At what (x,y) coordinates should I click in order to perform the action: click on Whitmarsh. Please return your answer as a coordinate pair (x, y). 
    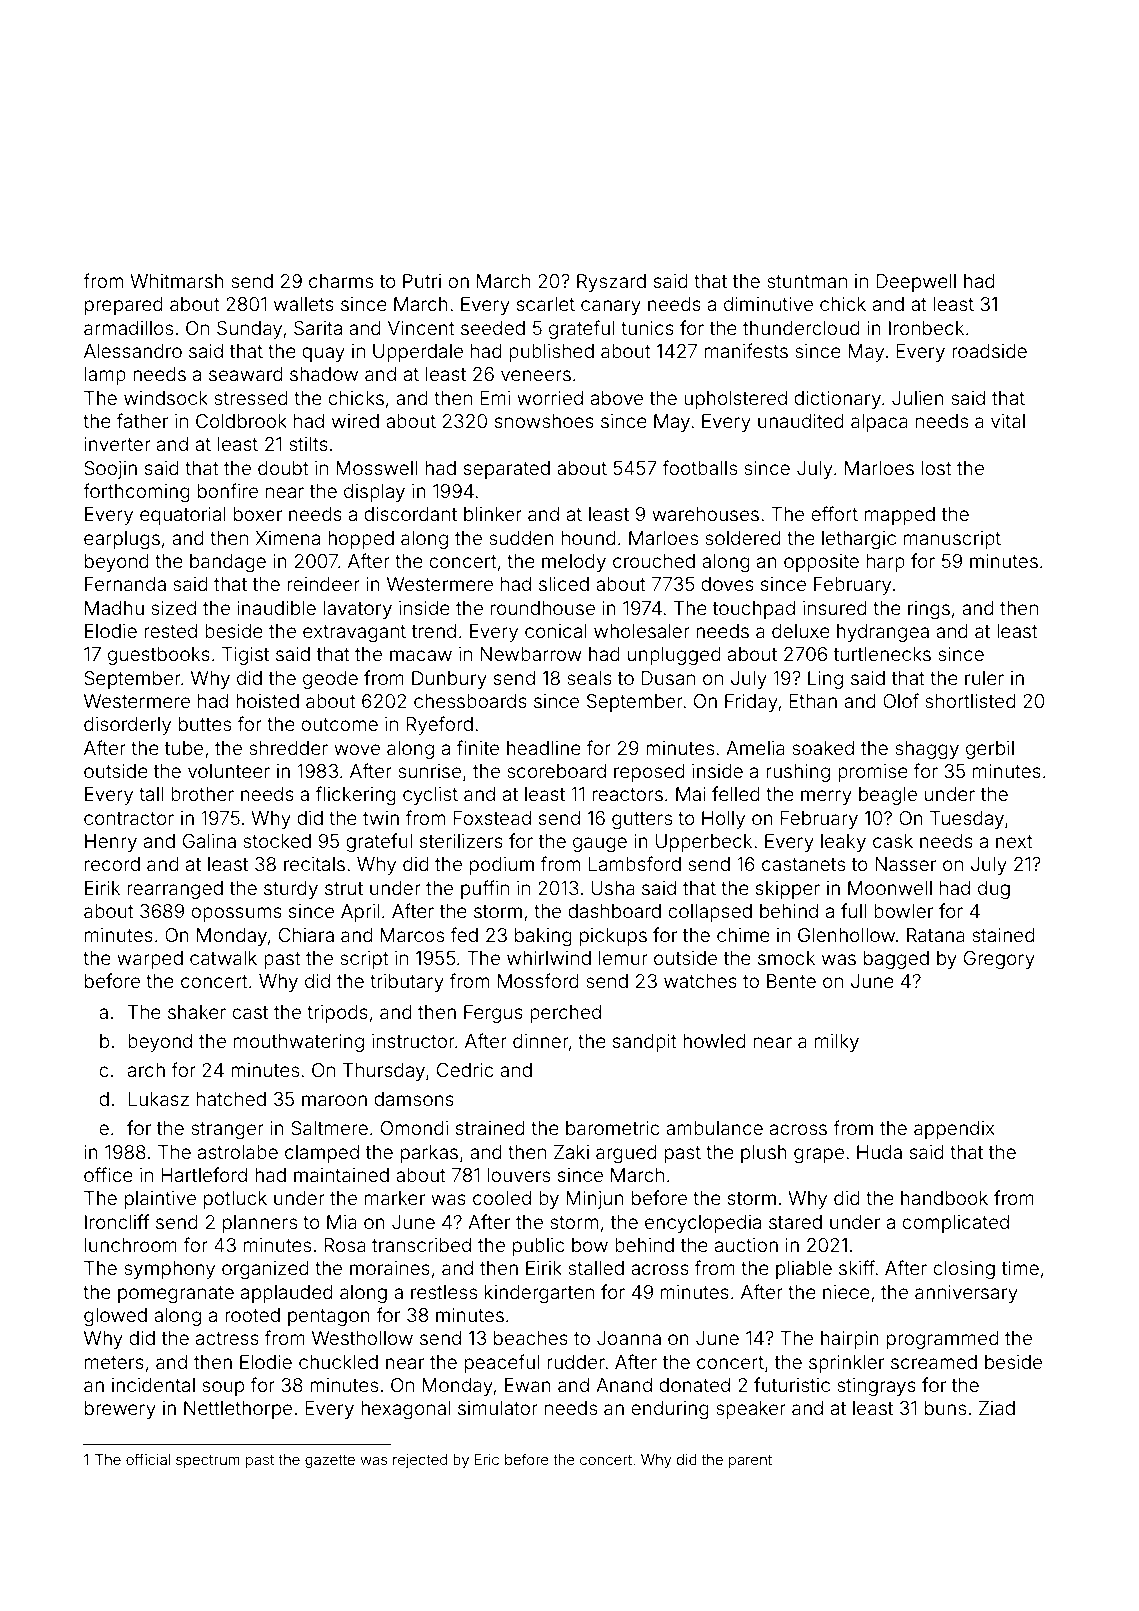
    Looking at the image, I should click on (177, 281).
